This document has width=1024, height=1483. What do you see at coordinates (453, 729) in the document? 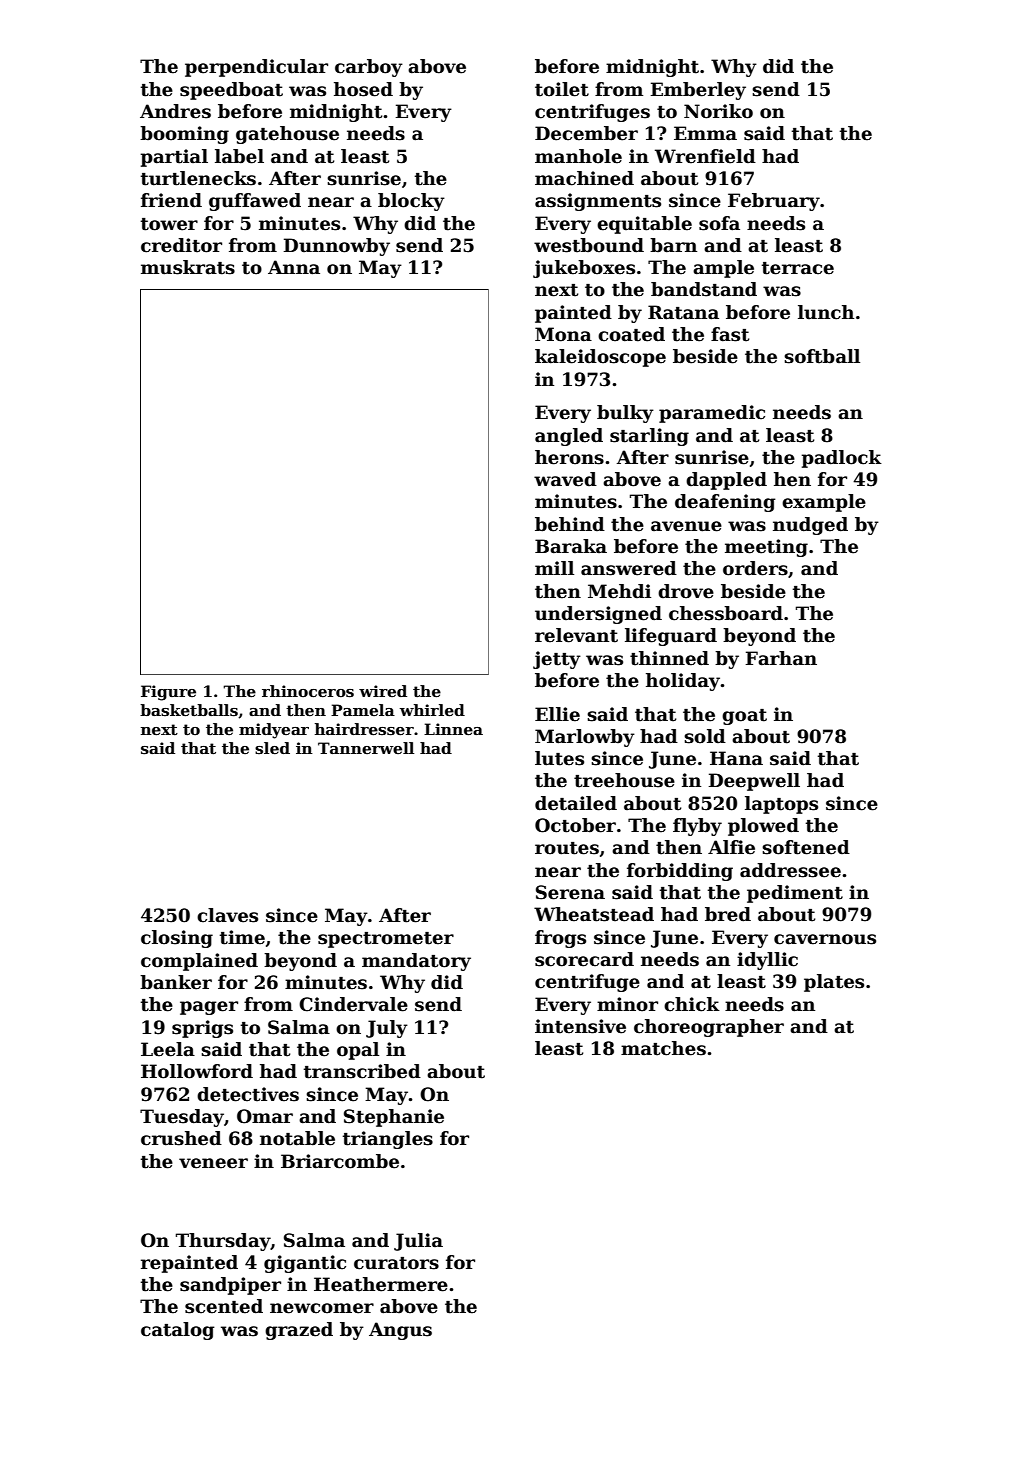
I see `Linnea` at bounding box center [453, 729].
